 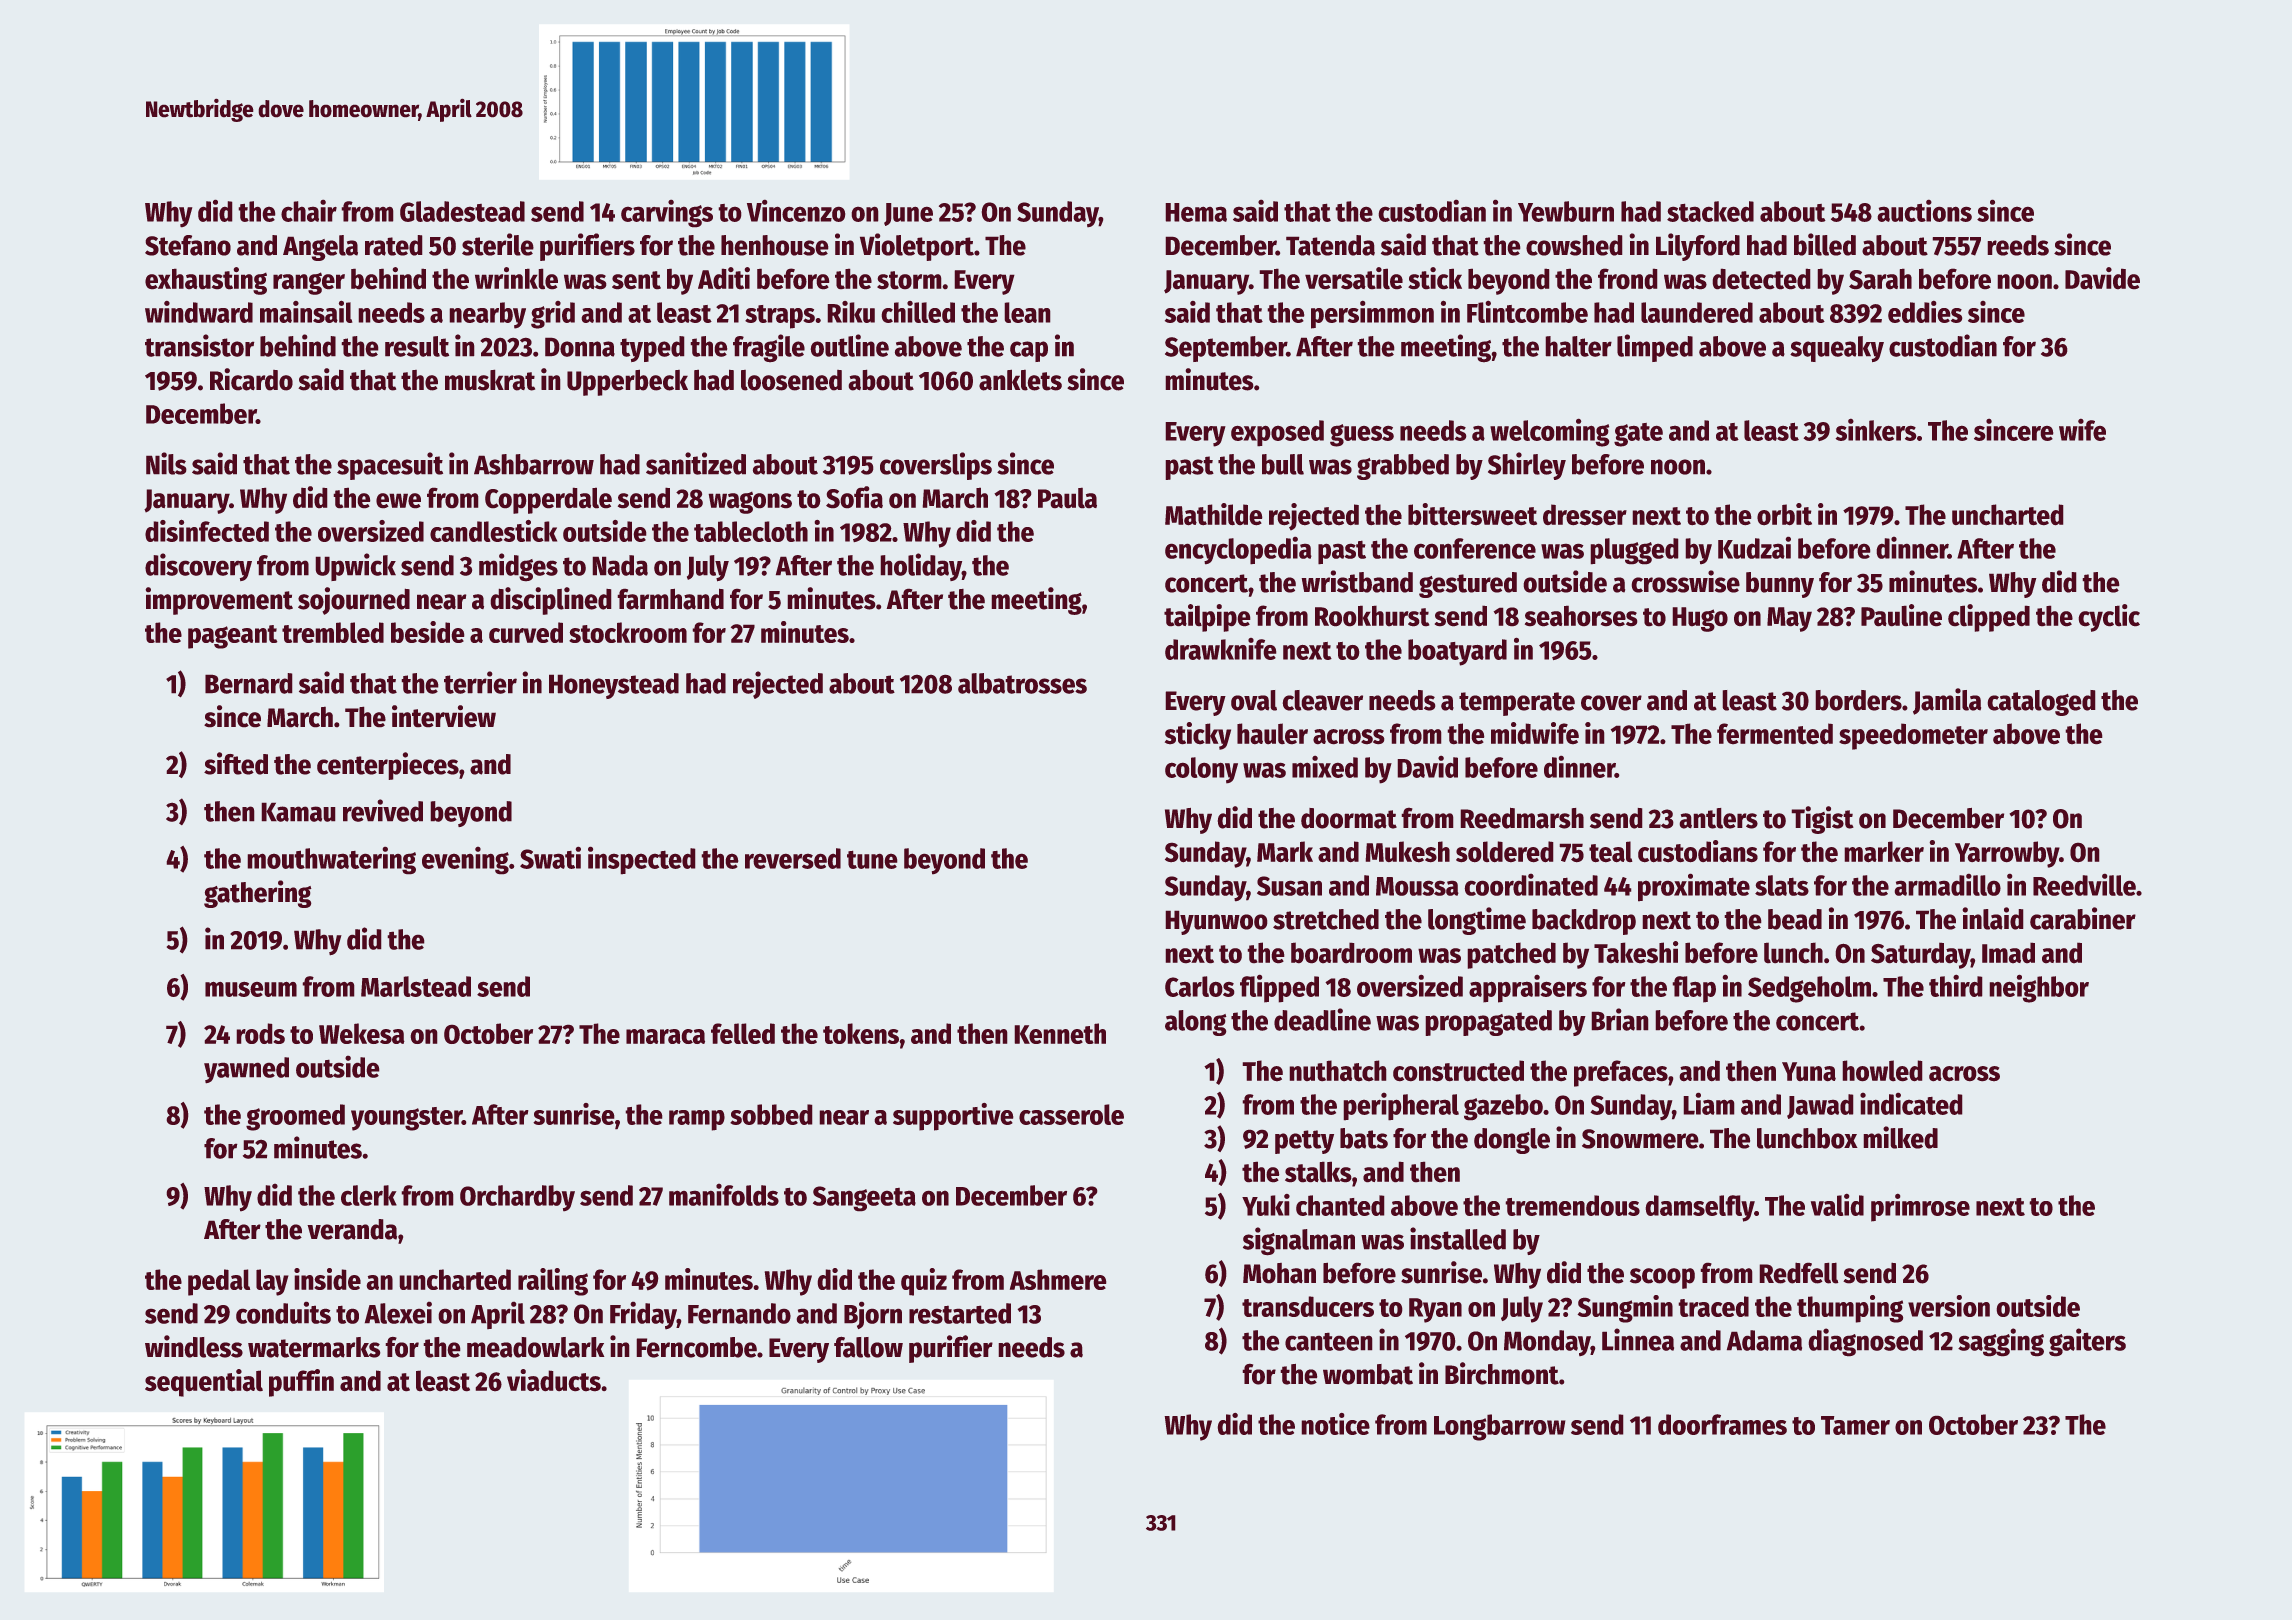 What do you see at coordinates (204, 1383) in the document?
I see `sequential` at bounding box center [204, 1383].
